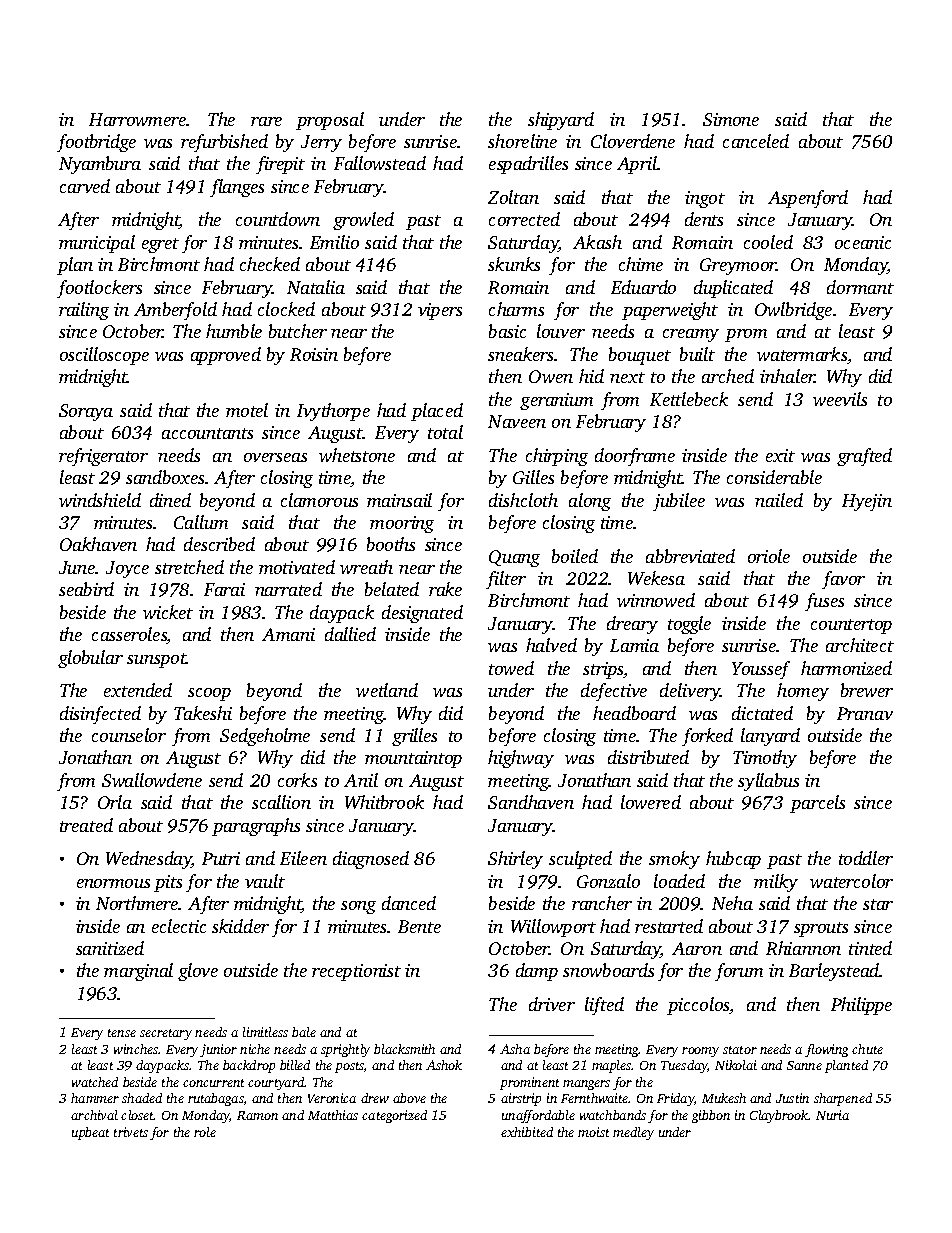 This image has width=952, height=1233. Describe the element at coordinates (633, 1133) in the image. I see `medley` at that location.
